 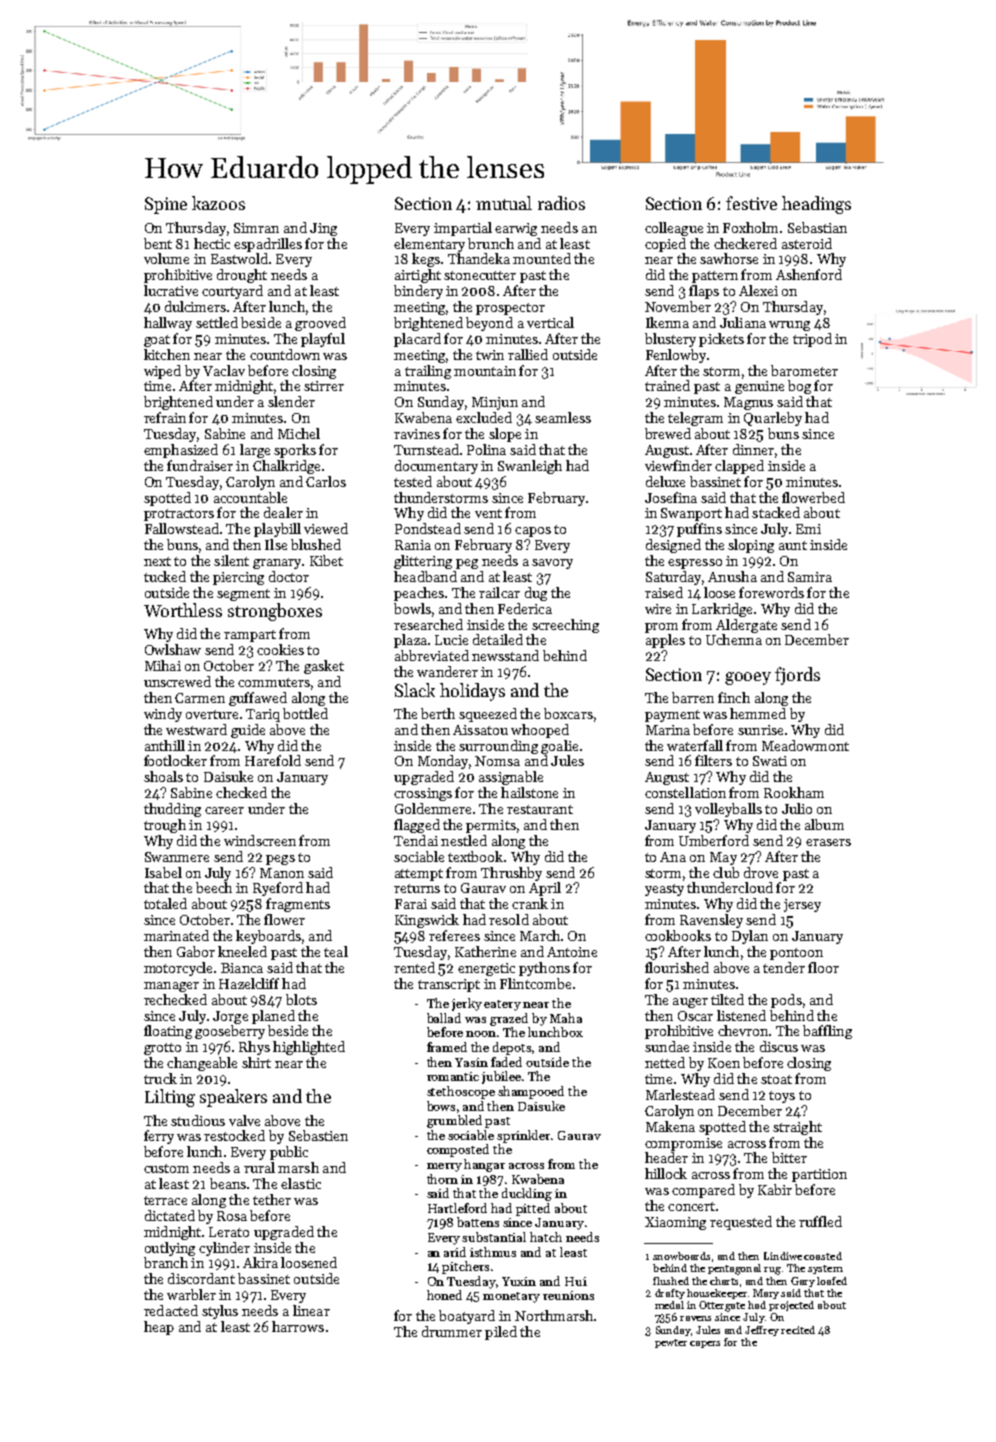 What do you see at coordinates (244, 1120) in the screenshot?
I see `valve` at bounding box center [244, 1120].
